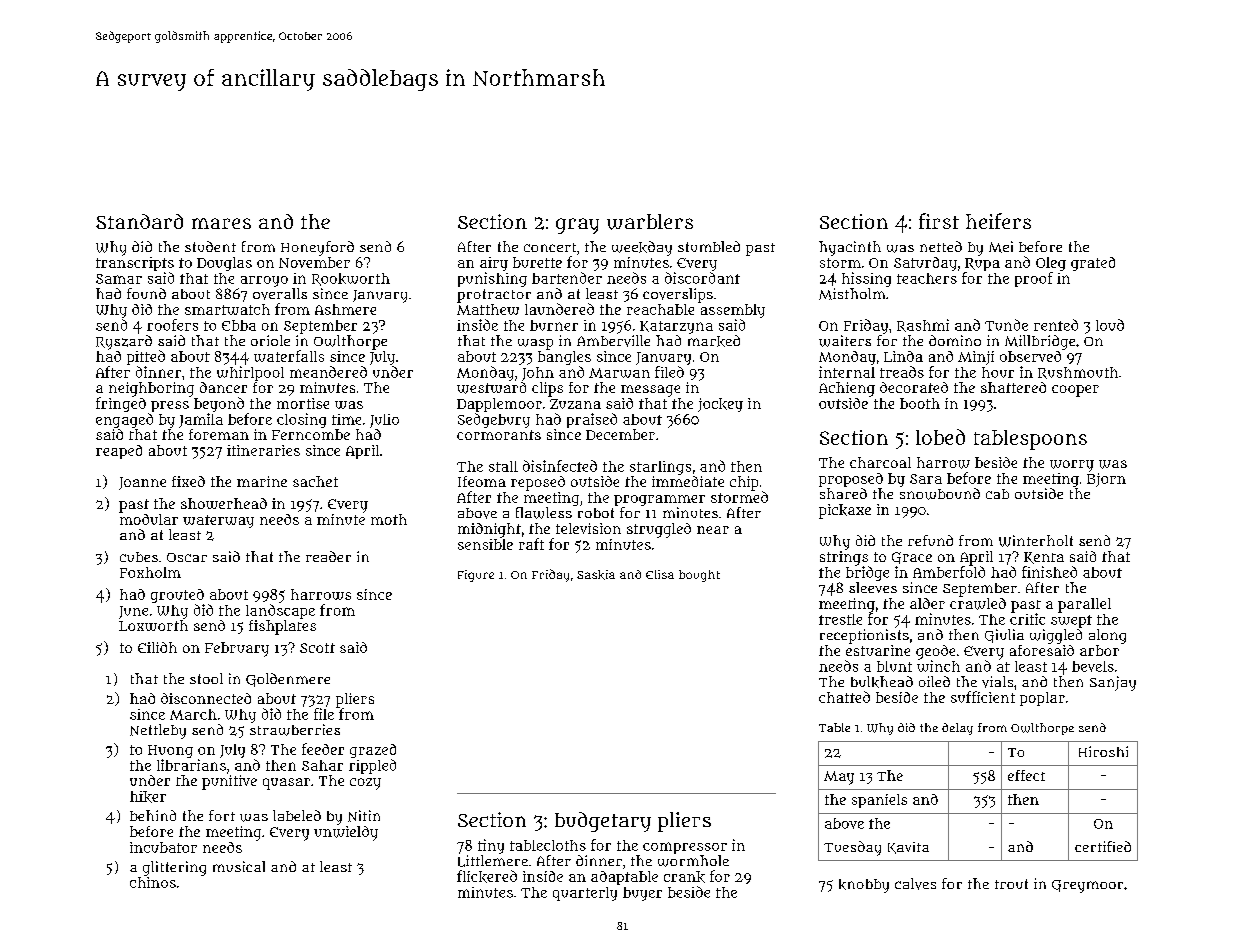 This page has height=952, width=1233. What do you see at coordinates (206, 698) in the page?
I see `disconnected` at bounding box center [206, 698].
